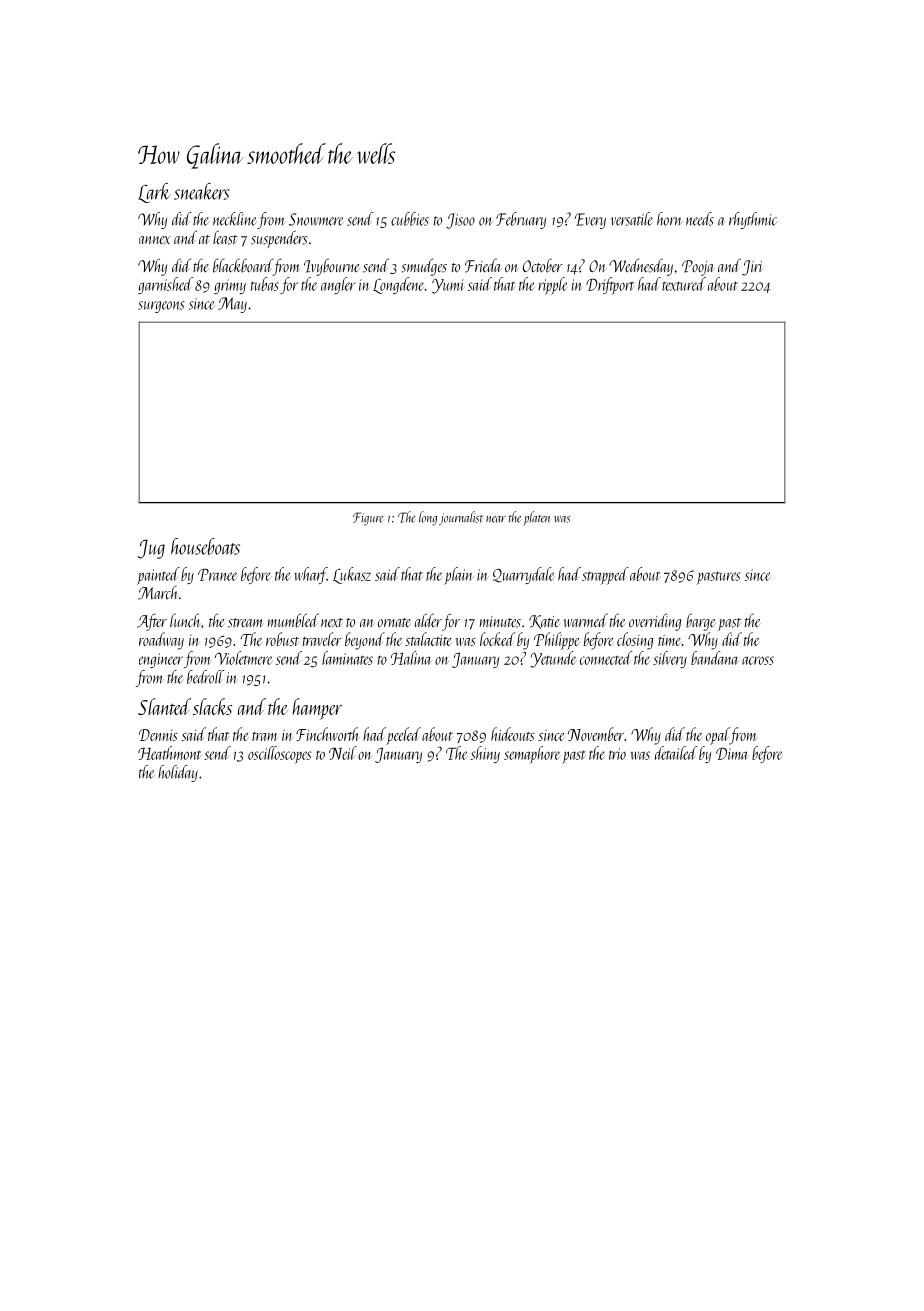 The height and width of the screenshot is (1311, 924). I want to click on holiday, so click(178, 773).
